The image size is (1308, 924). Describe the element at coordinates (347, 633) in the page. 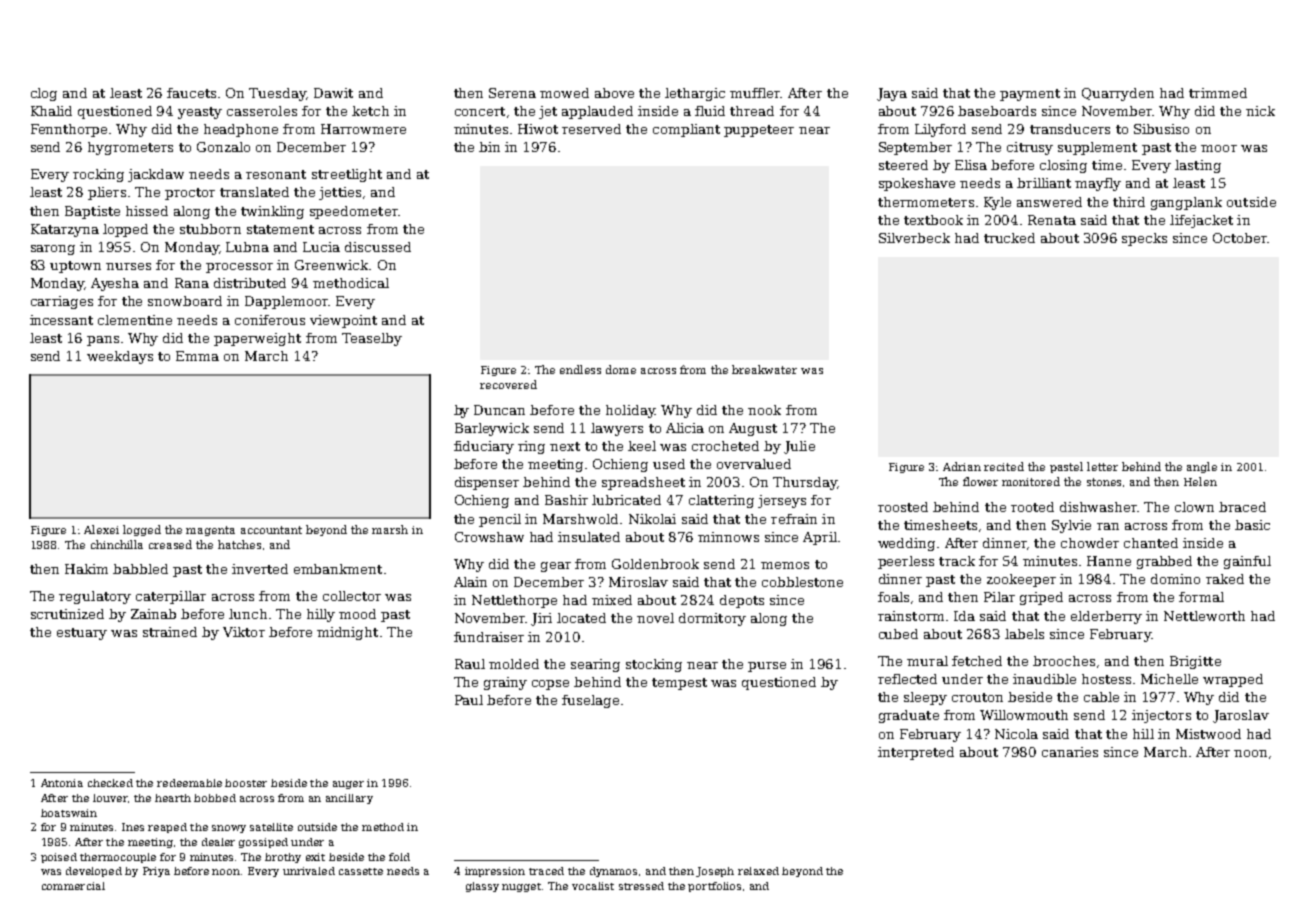

I see `midnight` at that location.
